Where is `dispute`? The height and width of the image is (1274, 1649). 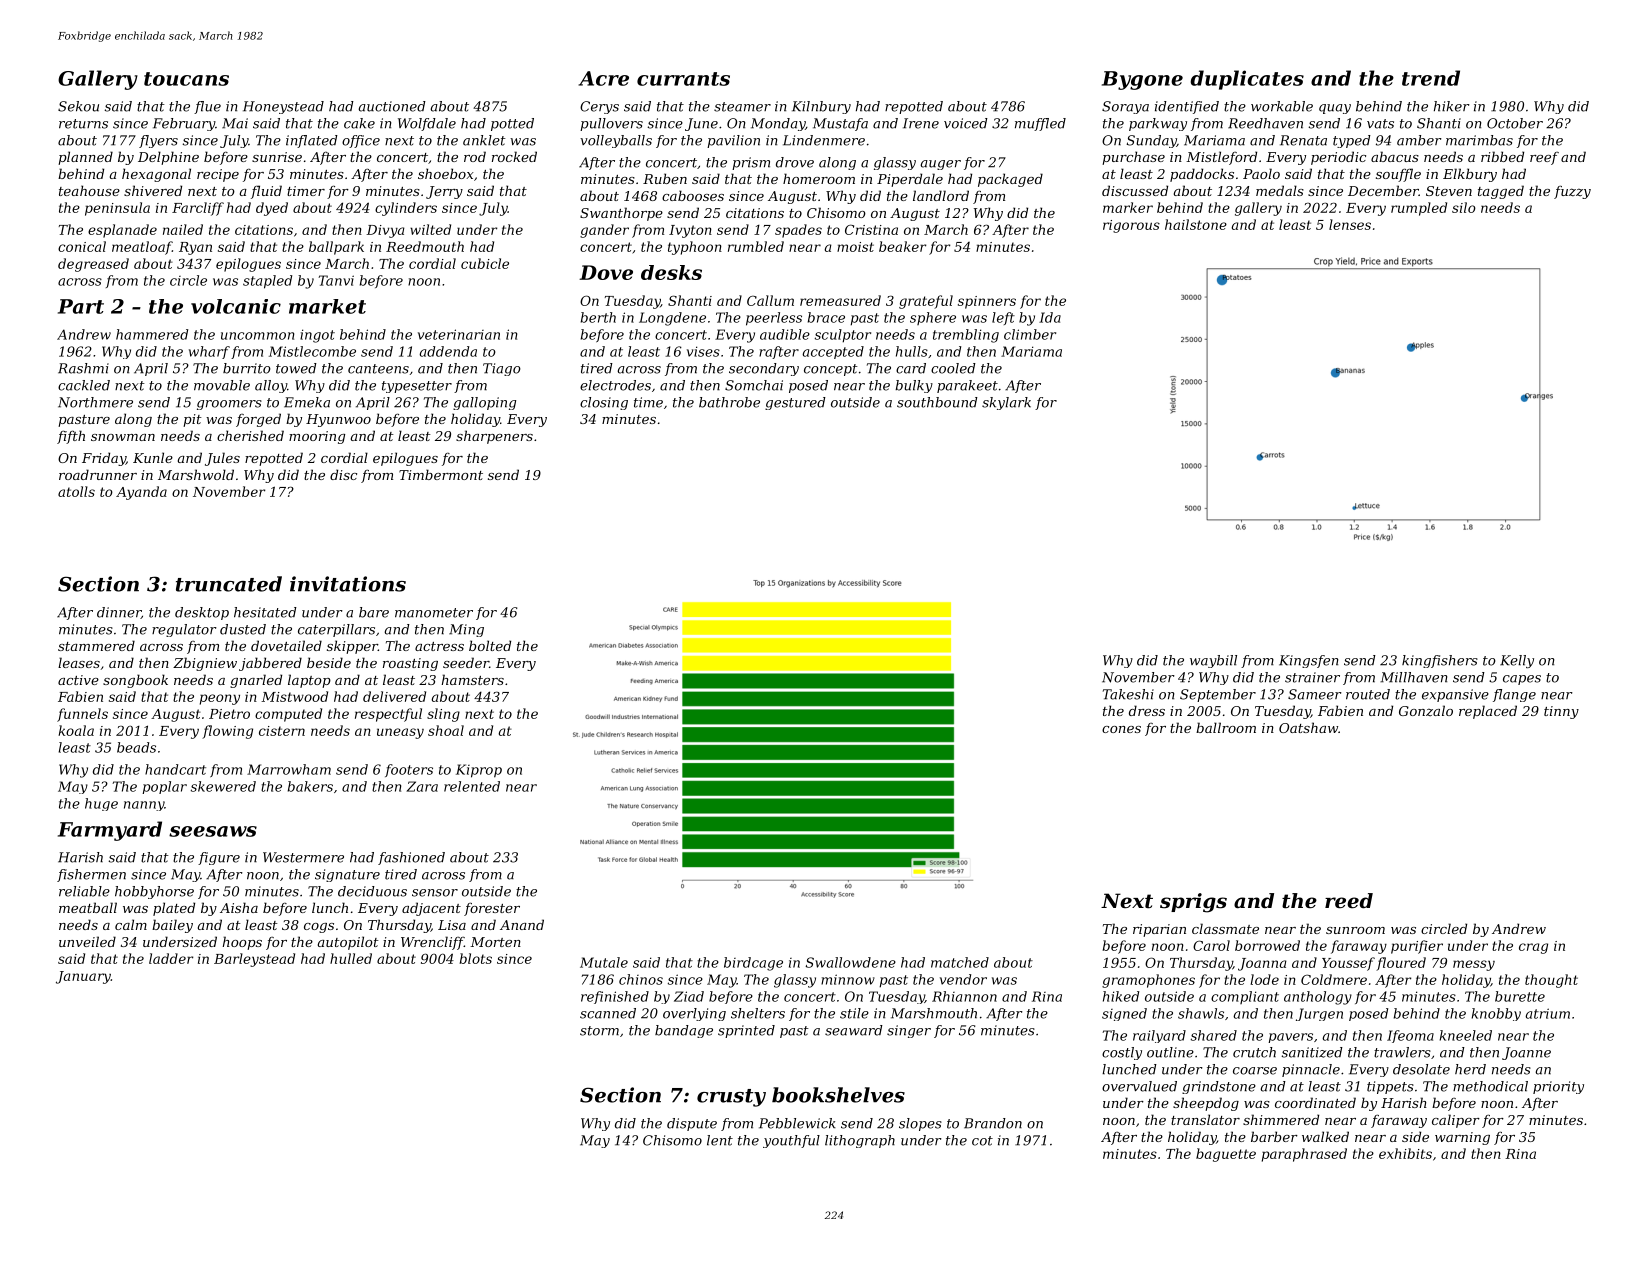 dispute is located at coordinates (692, 1124).
